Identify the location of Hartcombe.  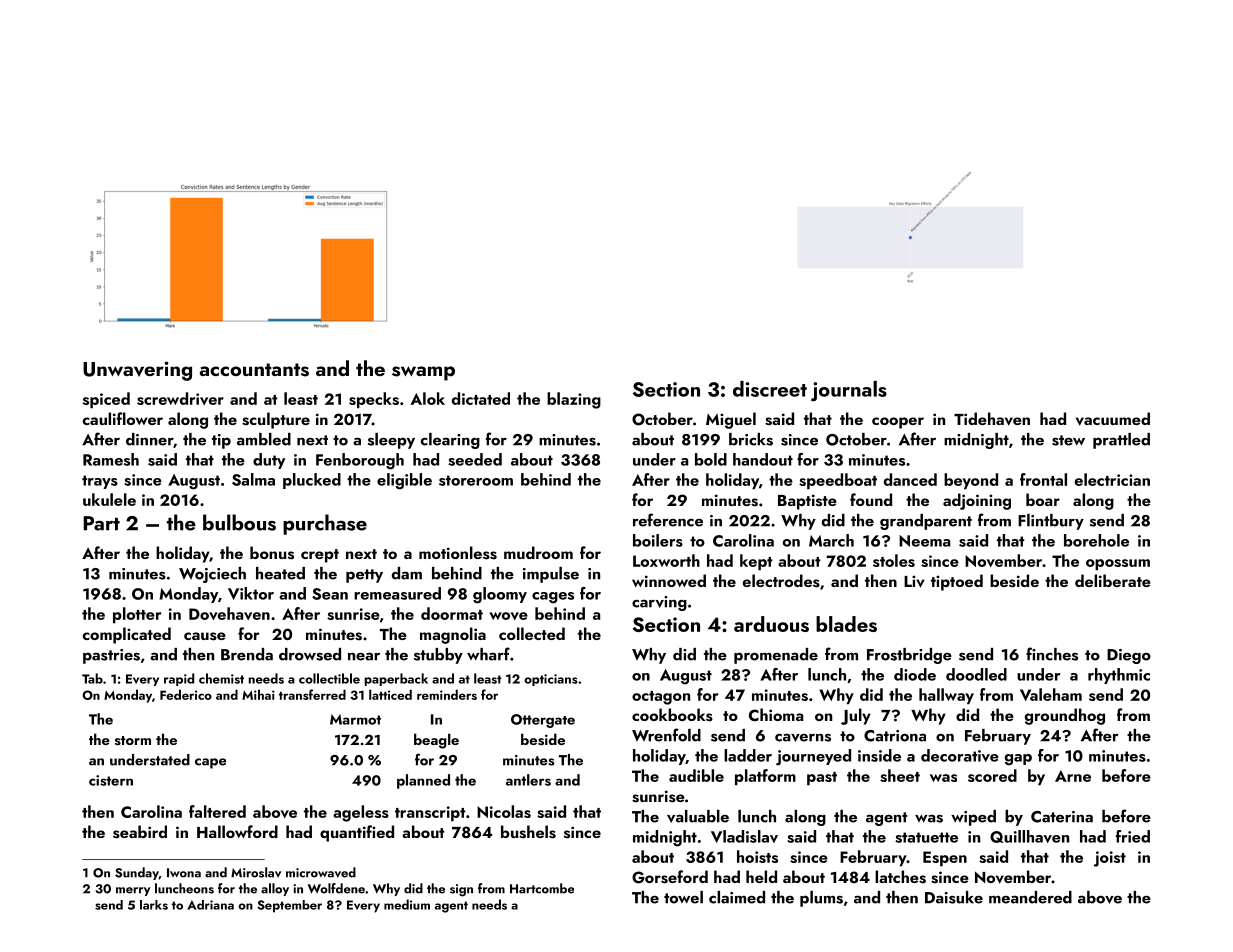
(542, 888).
